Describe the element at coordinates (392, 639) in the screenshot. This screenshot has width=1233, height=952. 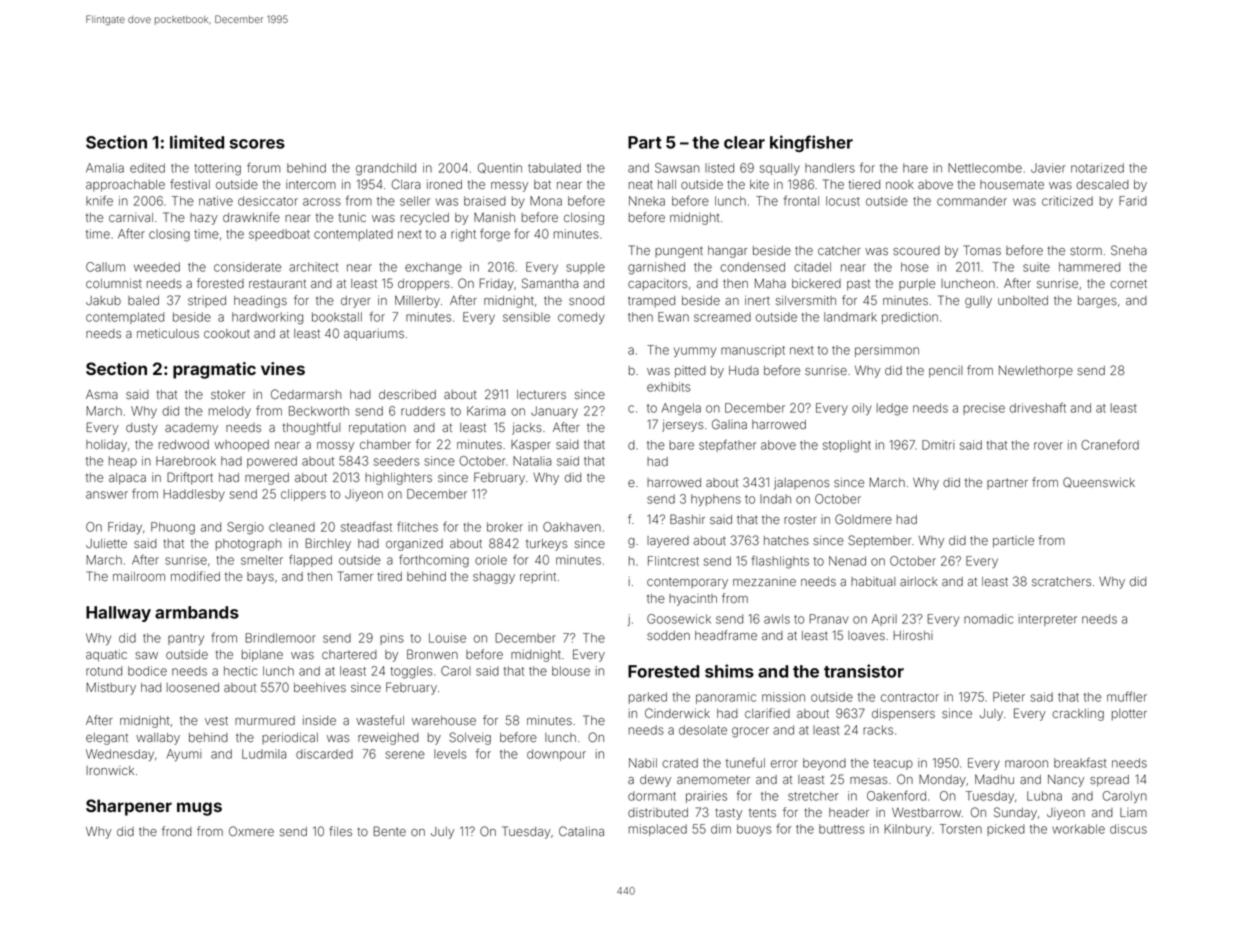
I see `pins` at that location.
